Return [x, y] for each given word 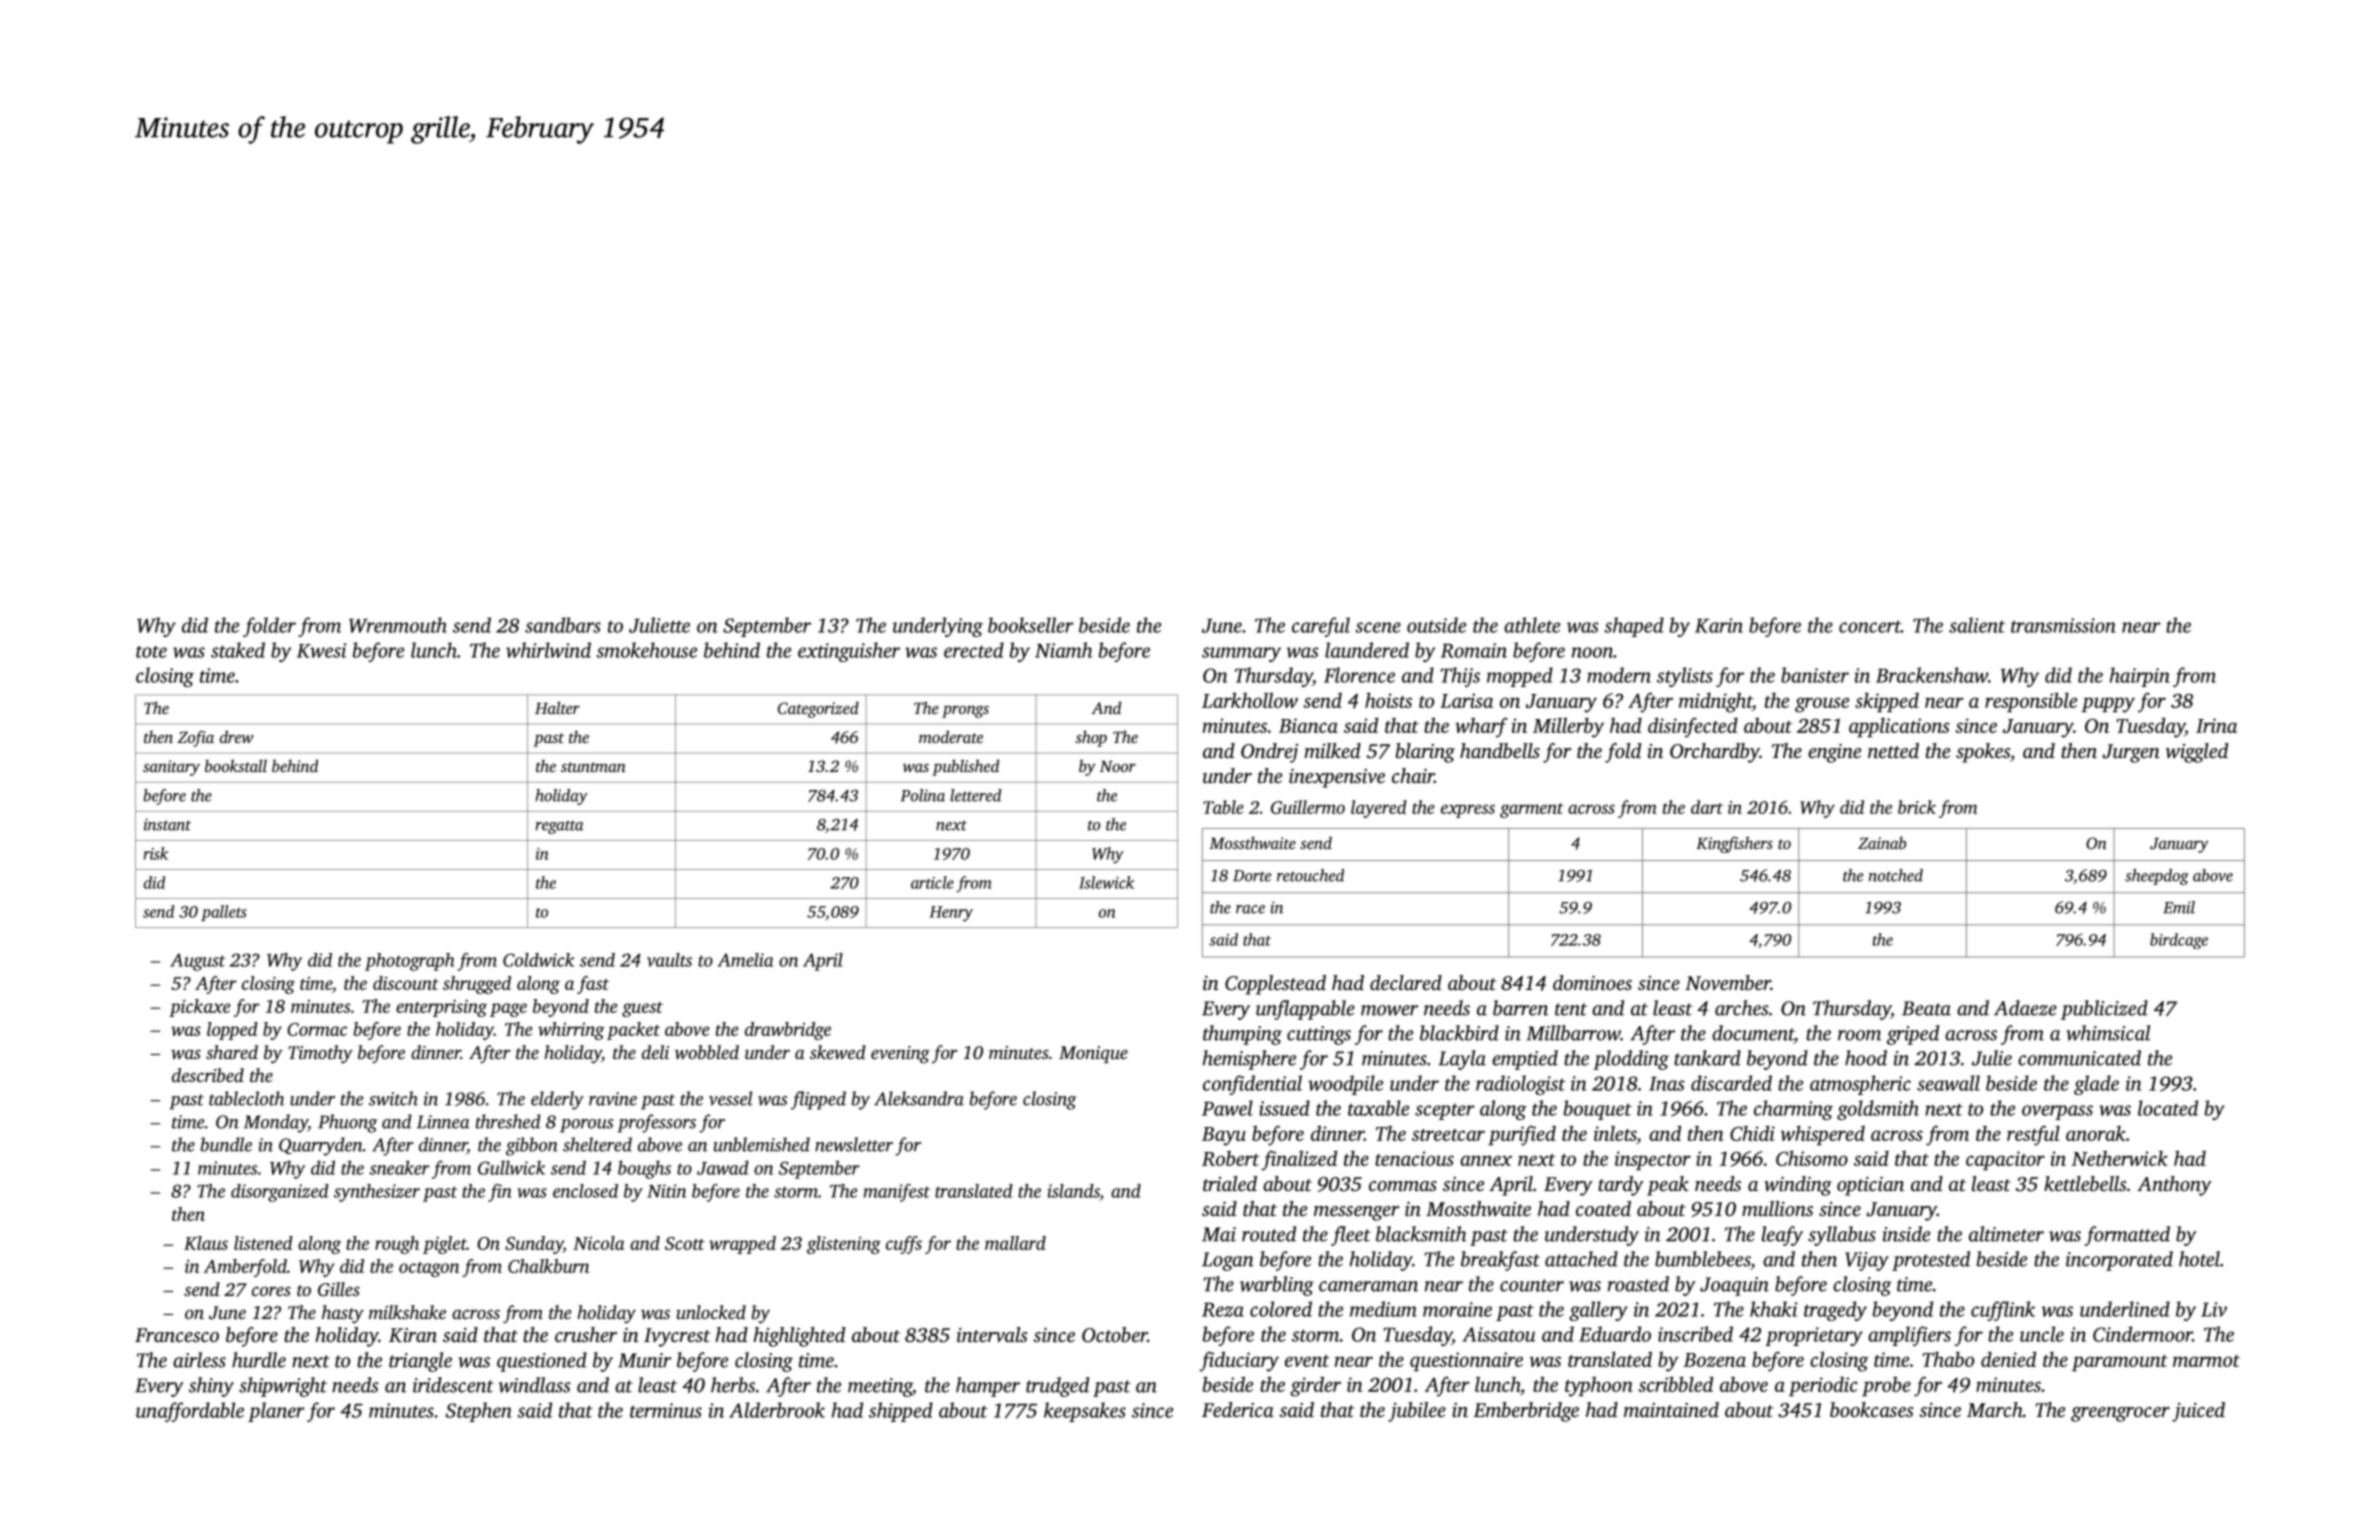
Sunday [534, 1245]
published [965, 767]
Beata [1926, 1008]
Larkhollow [1250, 700]
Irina [2216, 725]
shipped [901, 1412]
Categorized [818, 710]
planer [276, 1412]
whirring [571, 1031]
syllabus [1842, 1236]
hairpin [2140, 677]
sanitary [171, 768]
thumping [1242, 1035]
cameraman [1368, 1286]
